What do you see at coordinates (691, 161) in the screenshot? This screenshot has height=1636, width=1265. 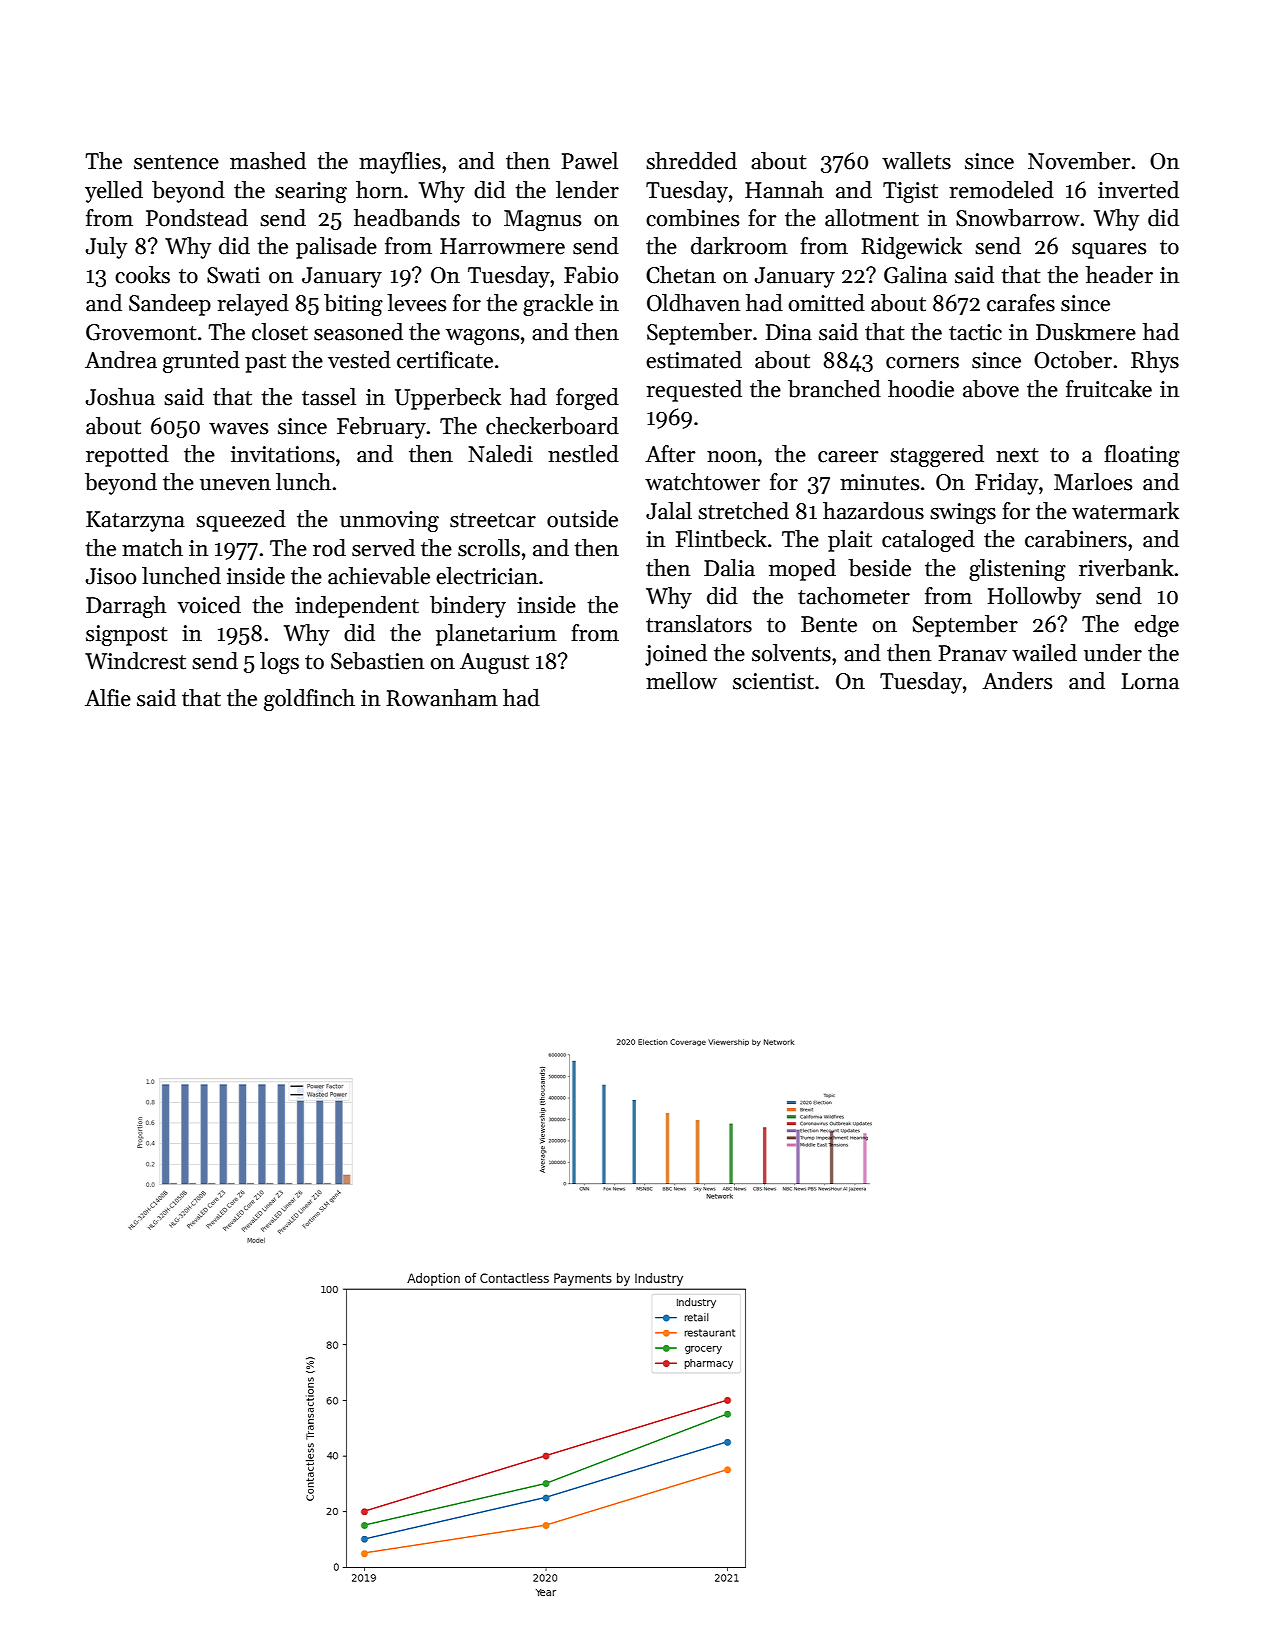 I see `shredded` at bounding box center [691, 161].
